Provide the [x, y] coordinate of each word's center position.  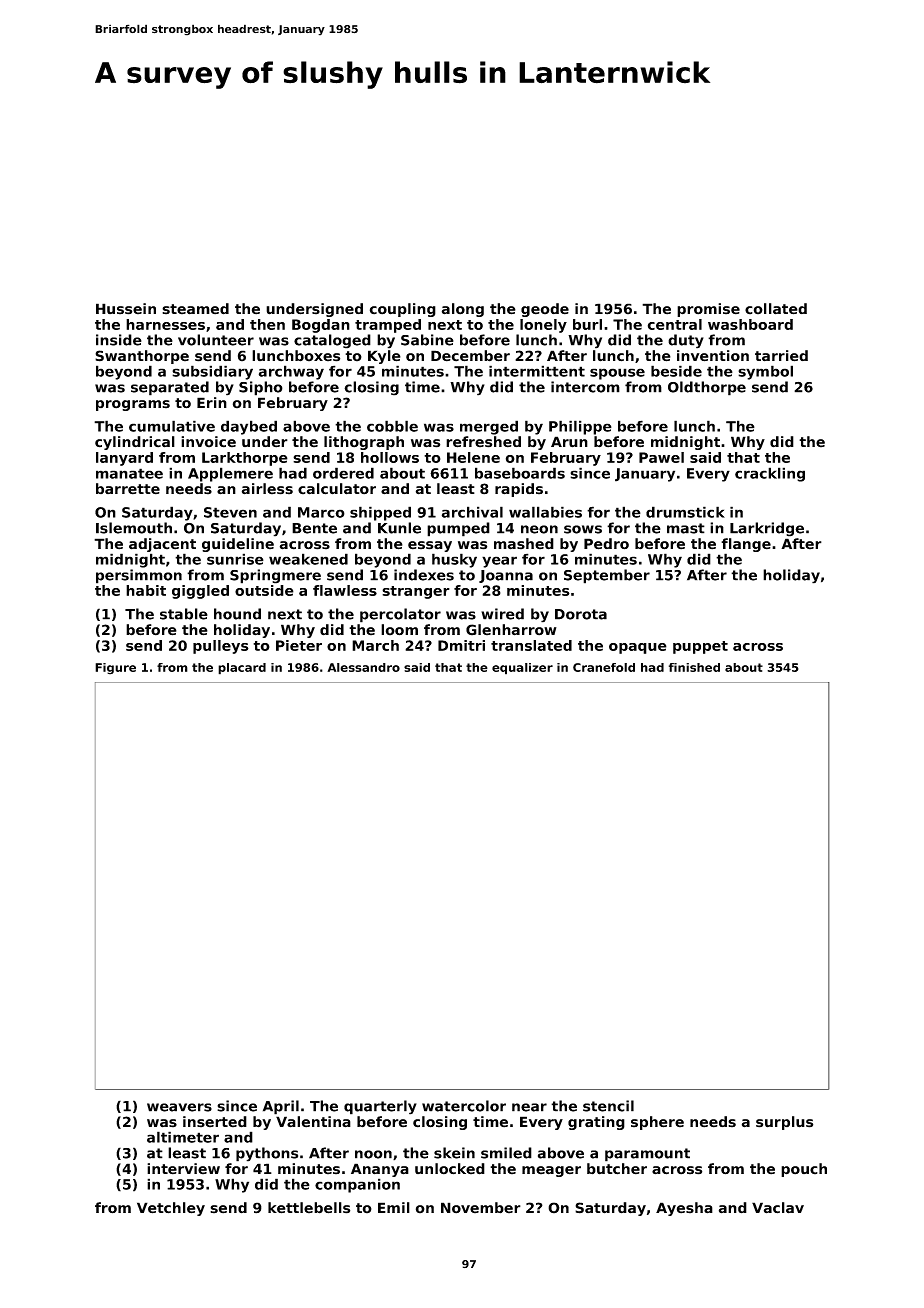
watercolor [464, 1106]
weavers [179, 1107]
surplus [784, 1123]
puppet [700, 647]
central [675, 324]
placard [242, 669]
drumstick [685, 512]
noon [373, 1154]
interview [183, 1169]
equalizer [522, 669]
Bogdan [321, 326]
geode [545, 310]
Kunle [399, 528]
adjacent [162, 545]
